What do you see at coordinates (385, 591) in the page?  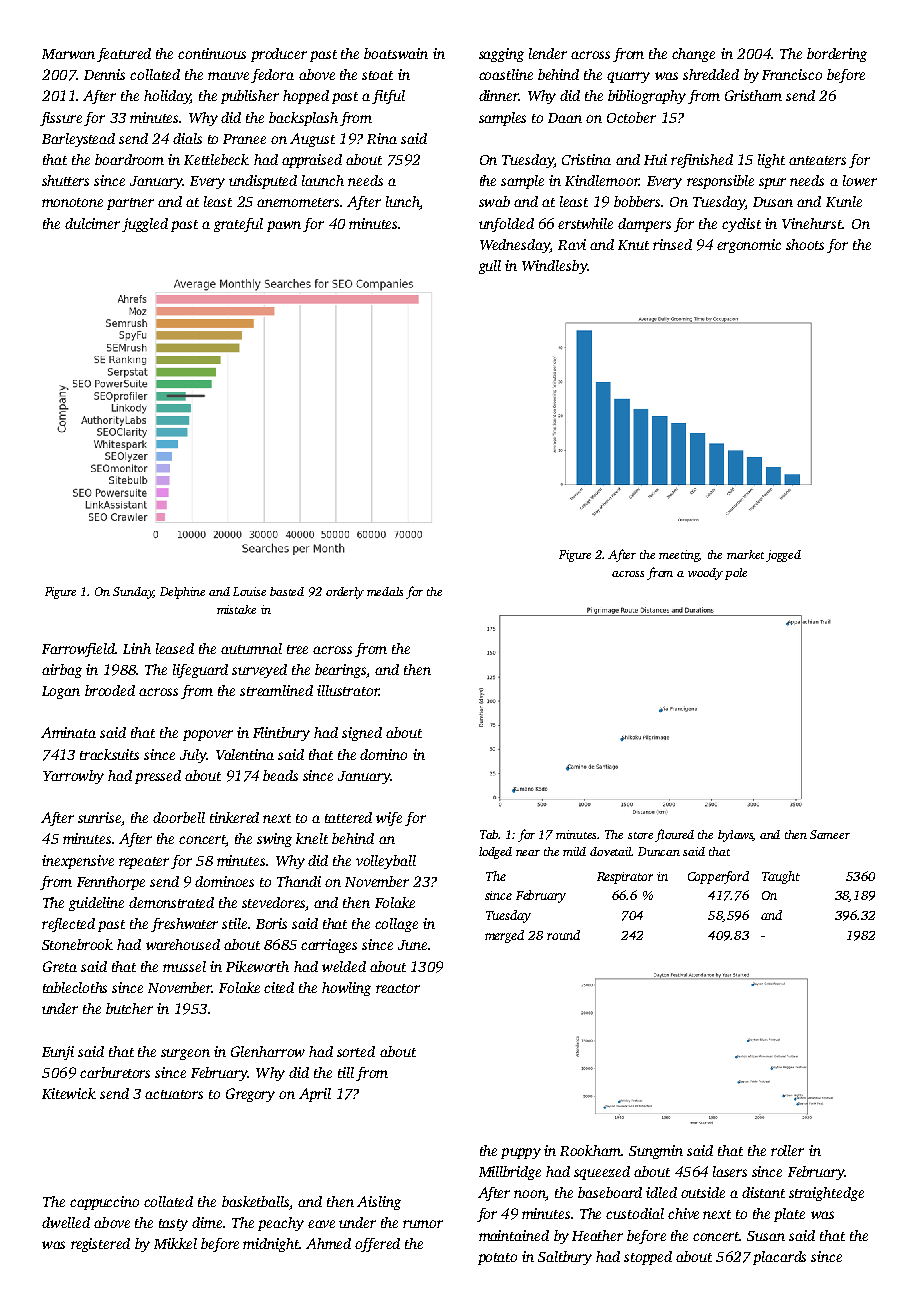 I see `medals` at bounding box center [385, 591].
